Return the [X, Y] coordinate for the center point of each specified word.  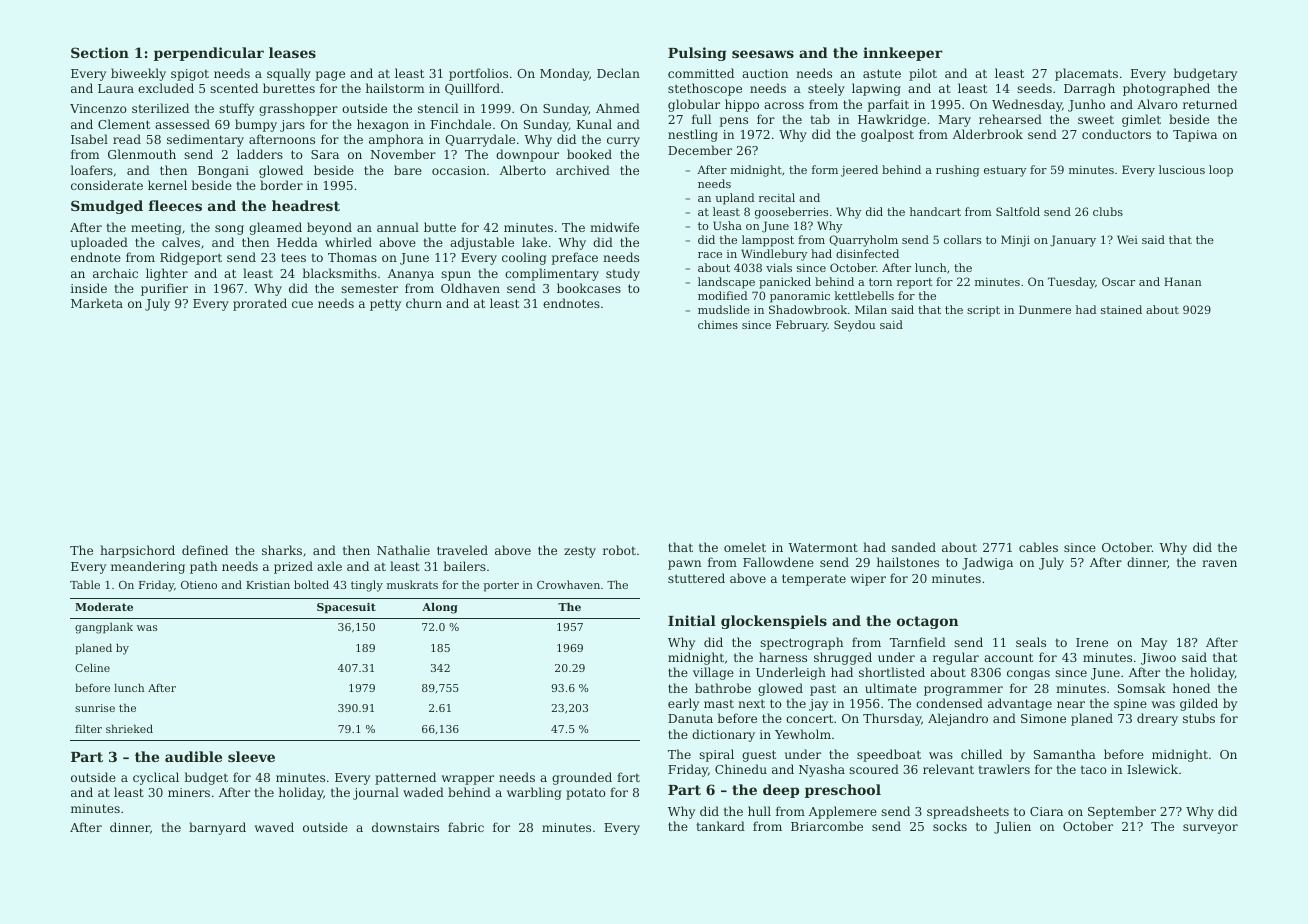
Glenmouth [142, 154]
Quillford [472, 89]
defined [205, 550]
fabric [466, 827]
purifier [164, 289]
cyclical [156, 778]
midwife [614, 227]
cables [1038, 547]
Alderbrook [988, 134]
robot [619, 550]
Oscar [1118, 281]
